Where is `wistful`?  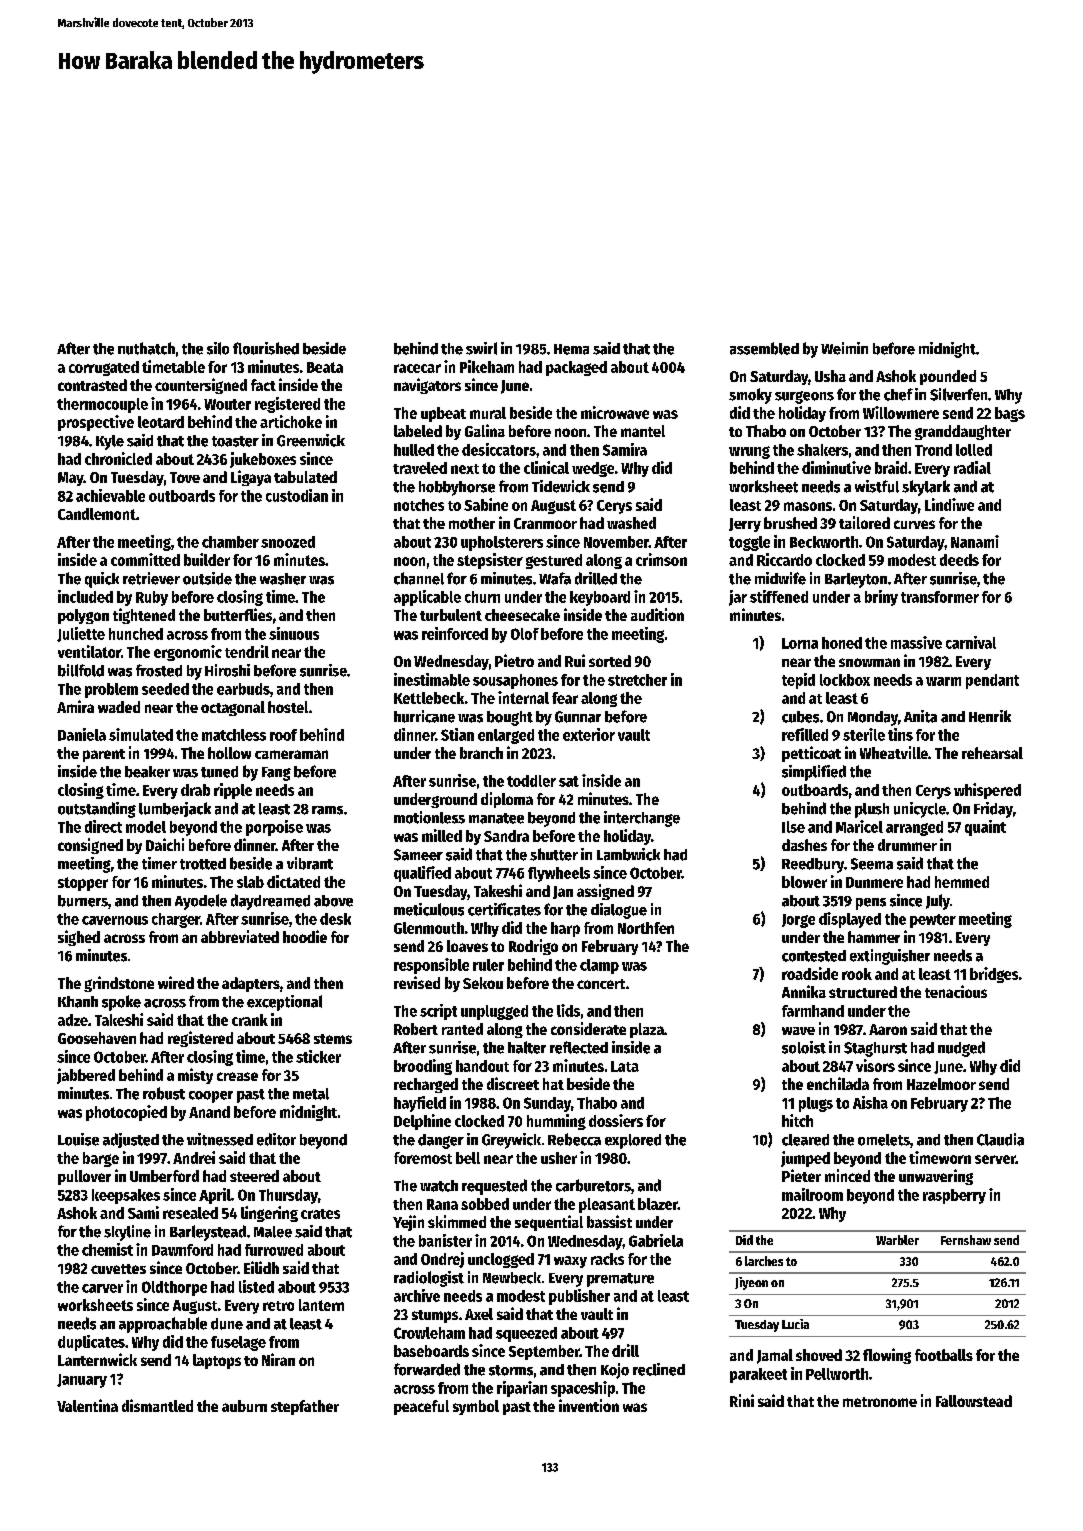
wistful is located at coordinates (877, 486).
